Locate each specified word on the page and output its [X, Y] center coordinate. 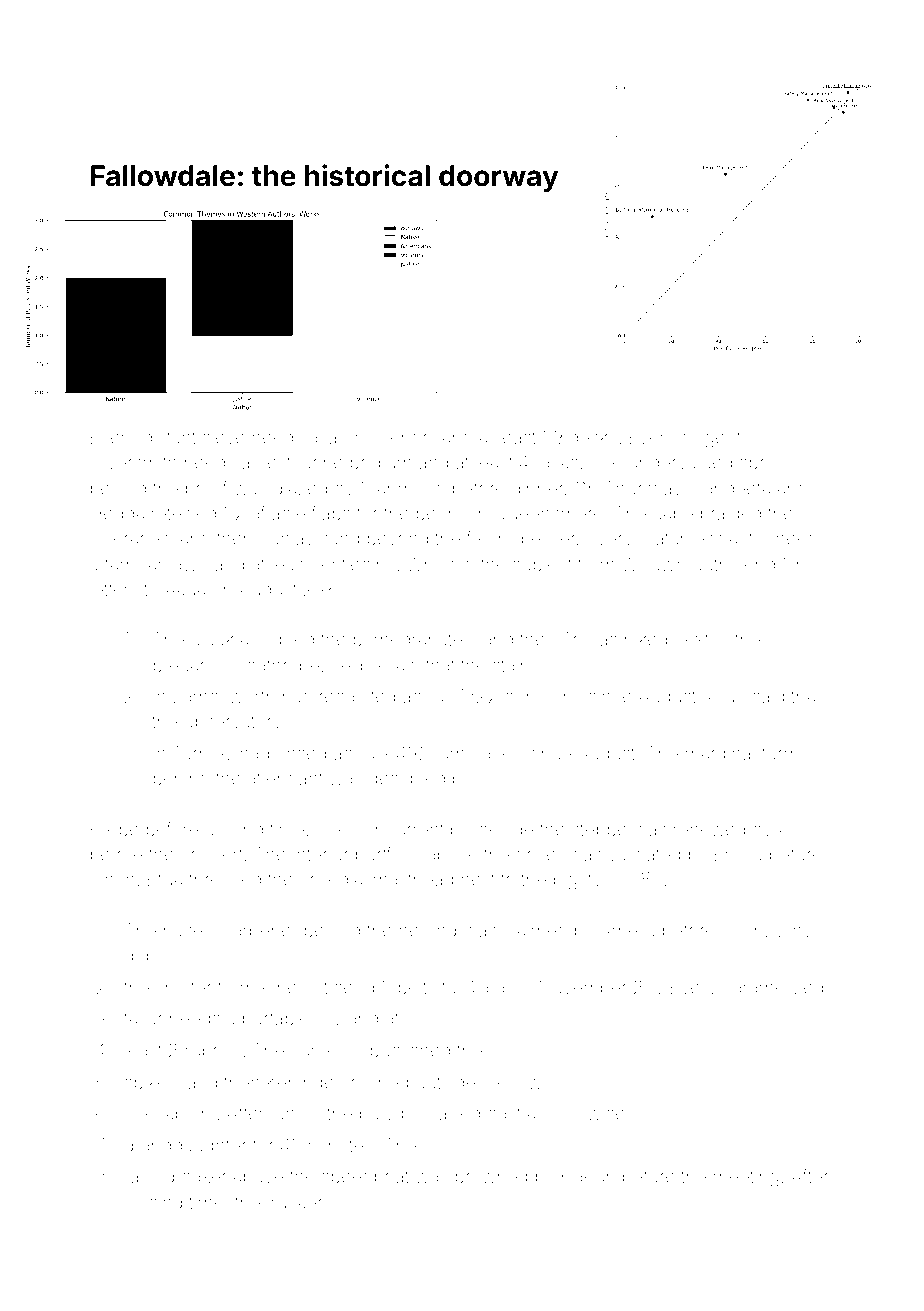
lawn [188, 564]
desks [593, 437]
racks [557, 462]
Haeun [588, 1176]
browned [491, 1176]
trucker [294, 1202]
